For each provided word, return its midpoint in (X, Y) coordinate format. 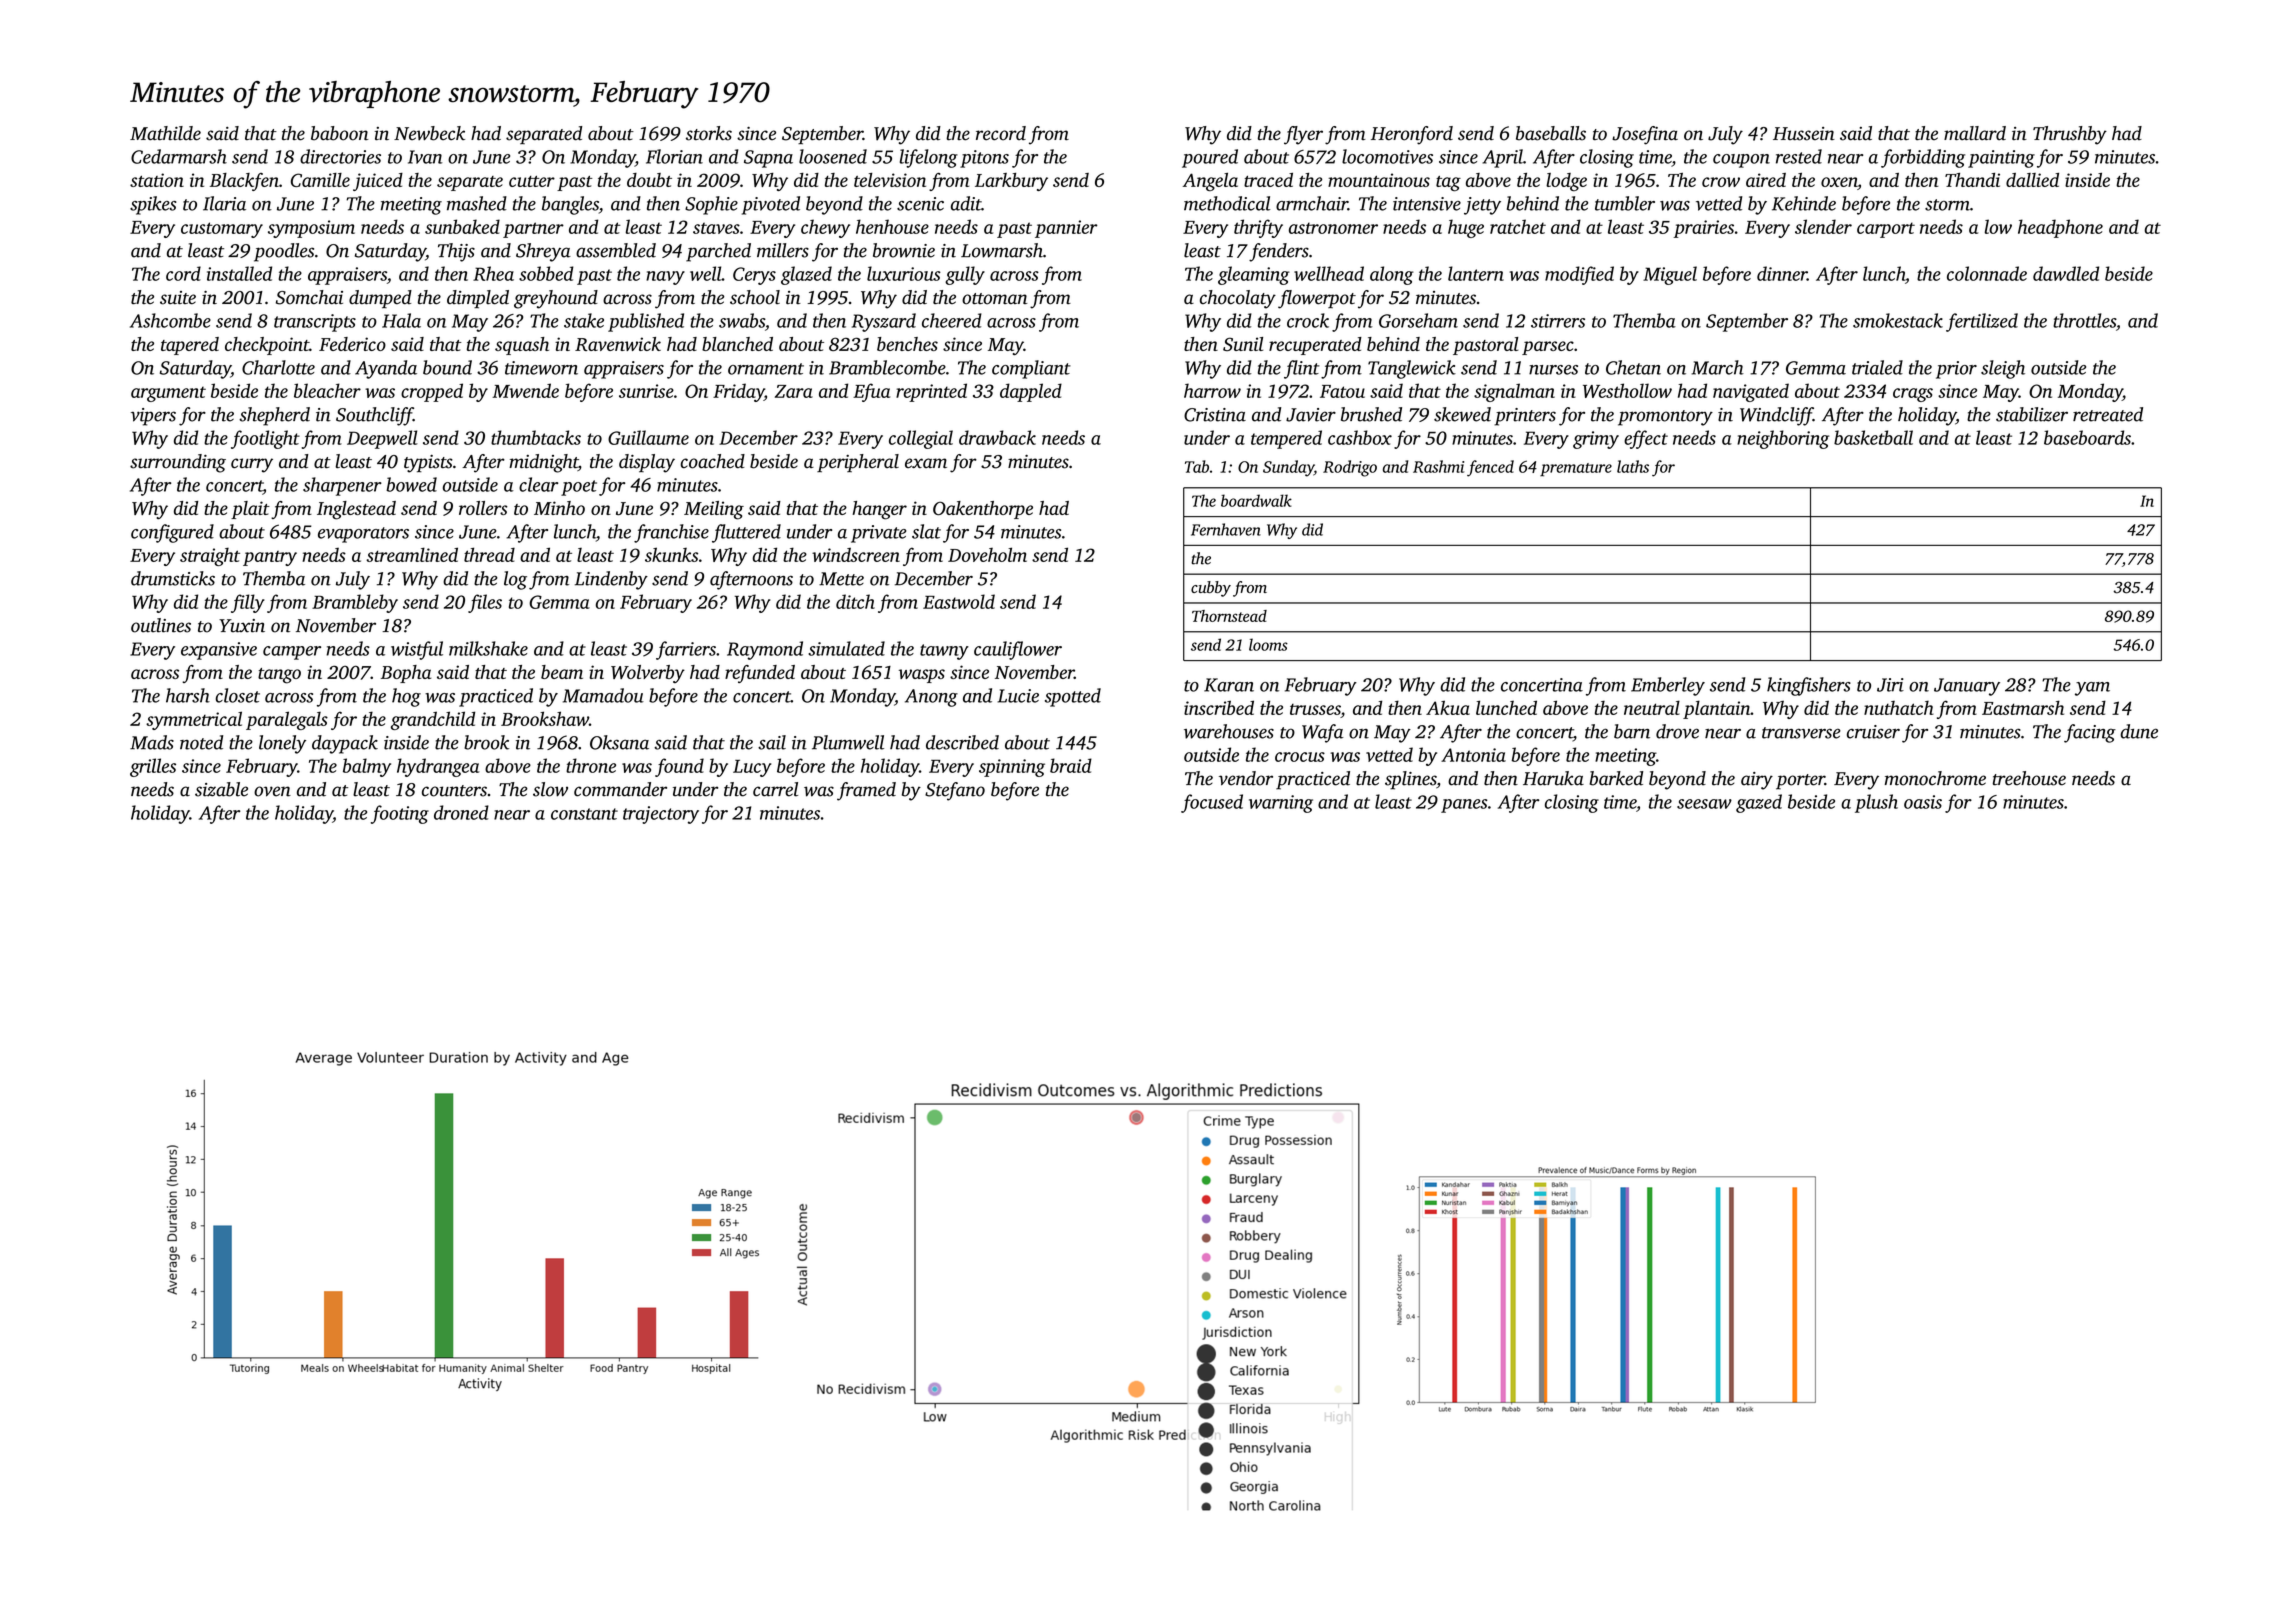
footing (400, 814)
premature (1576, 470)
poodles (284, 252)
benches (907, 344)
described (962, 742)
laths (1633, 466)
